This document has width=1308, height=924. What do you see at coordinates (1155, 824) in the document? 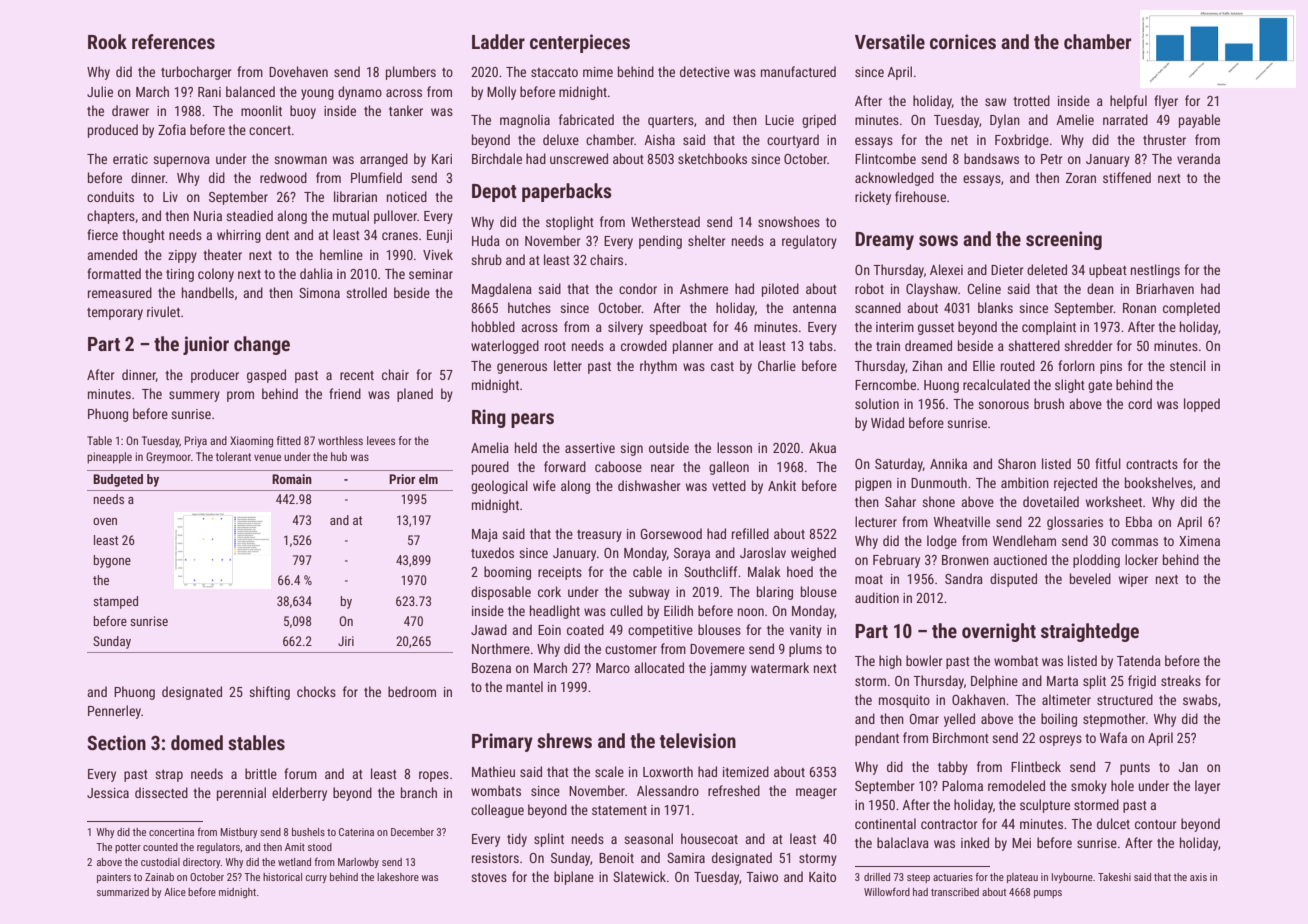
I see `contour` at bounding box center [1155, 824].
